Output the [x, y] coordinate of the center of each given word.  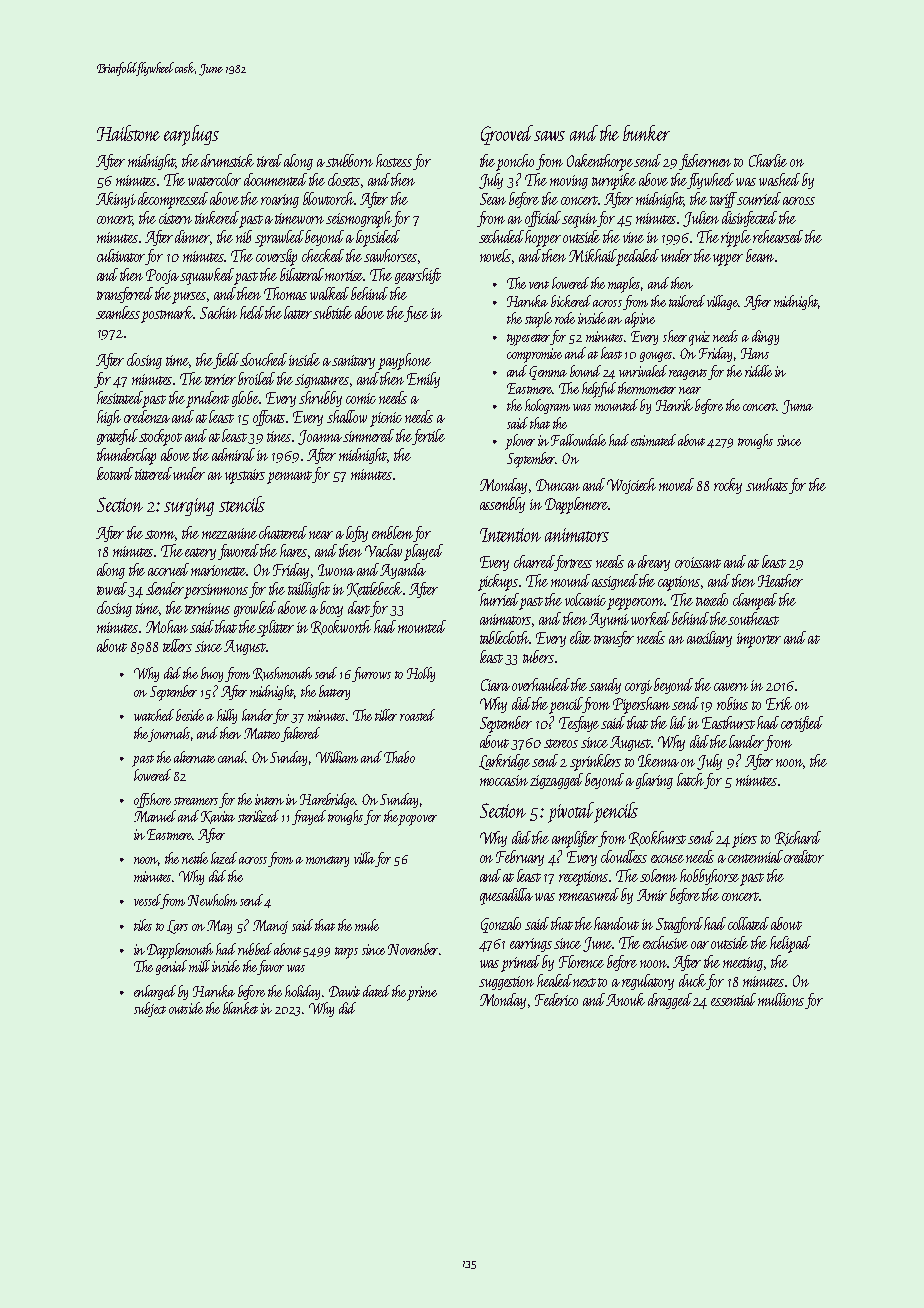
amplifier [575, 839]
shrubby [320, 399]
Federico [556, 999]
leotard [115, 473]
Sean [493, 199]
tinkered [217, 217]
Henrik [674, 405]
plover [520, 442]
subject [150, 1009]
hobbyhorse [709, 877]
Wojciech [631, 486]
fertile [429, 437]
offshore [152, 800]
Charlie [768, 160]
